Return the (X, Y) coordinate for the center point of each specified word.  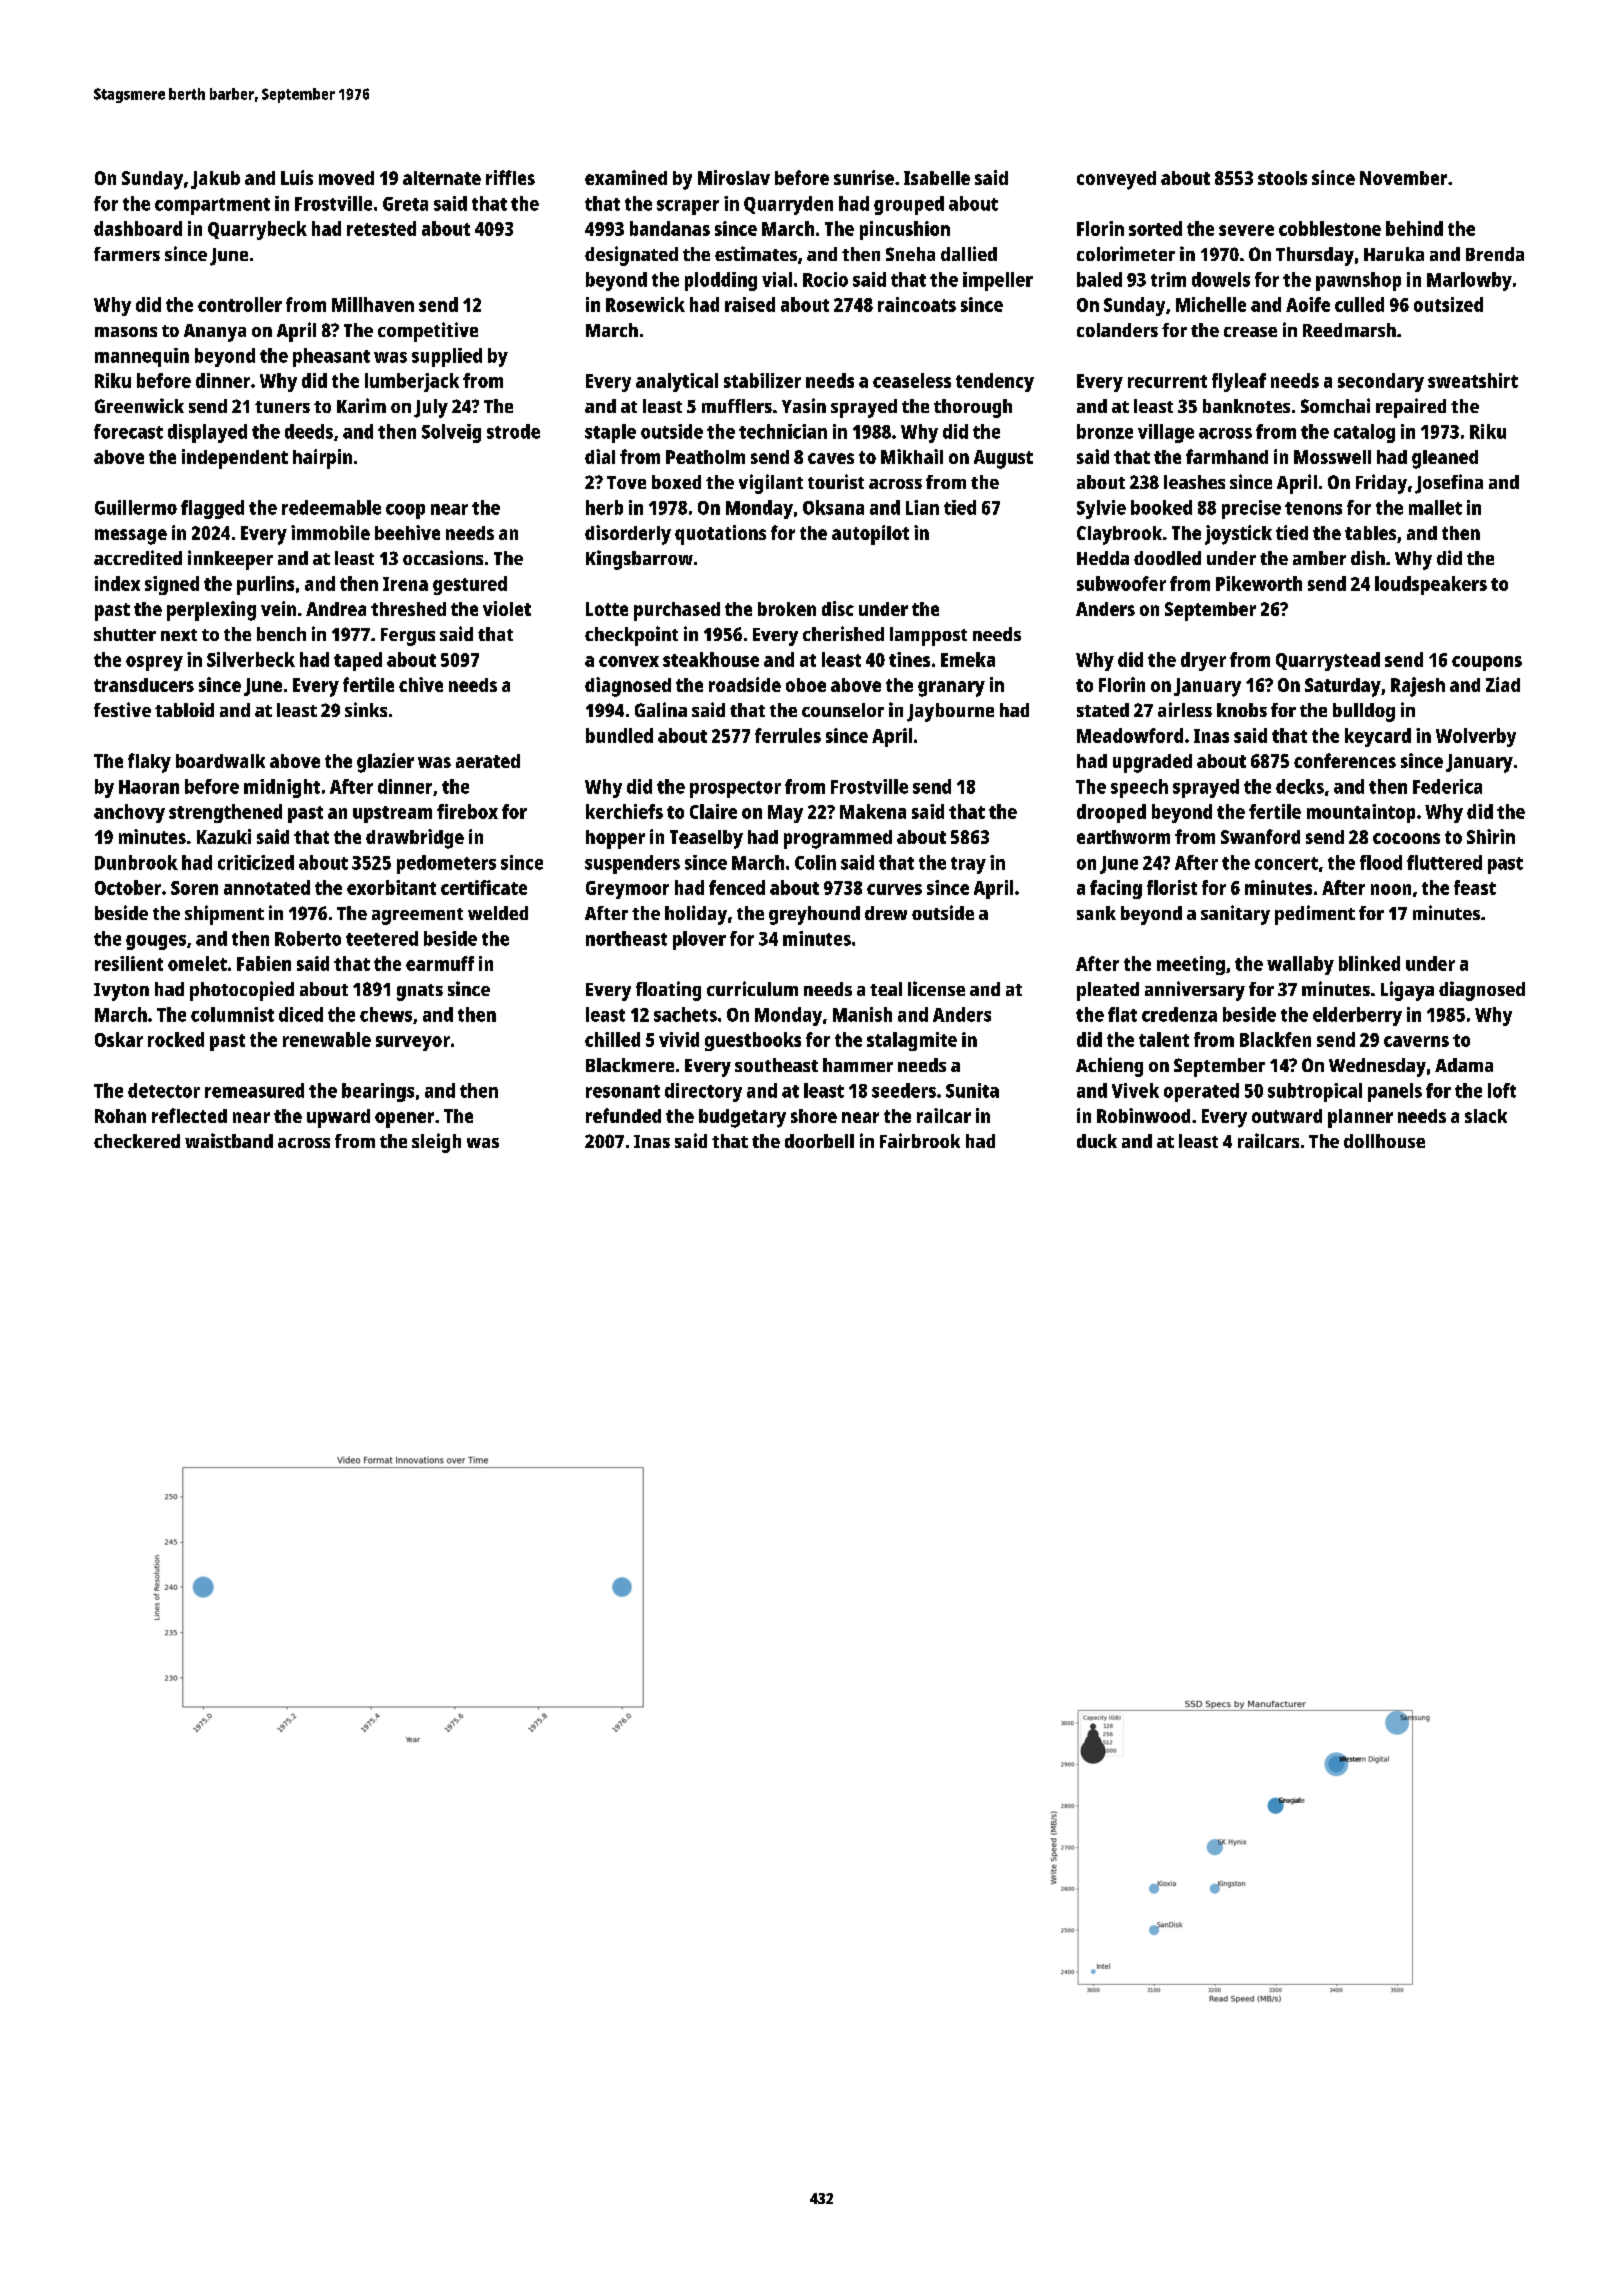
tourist (836, 481)
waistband (229, 1140)
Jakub (215, 180)
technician (783, 431)
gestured (470, 585)
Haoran (149, 787)
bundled (619, 735)
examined (626, 177)
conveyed (1116, 180)
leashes (1194, 482)
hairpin (322, 459)
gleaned (1445, 459)
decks (1300, 786)
